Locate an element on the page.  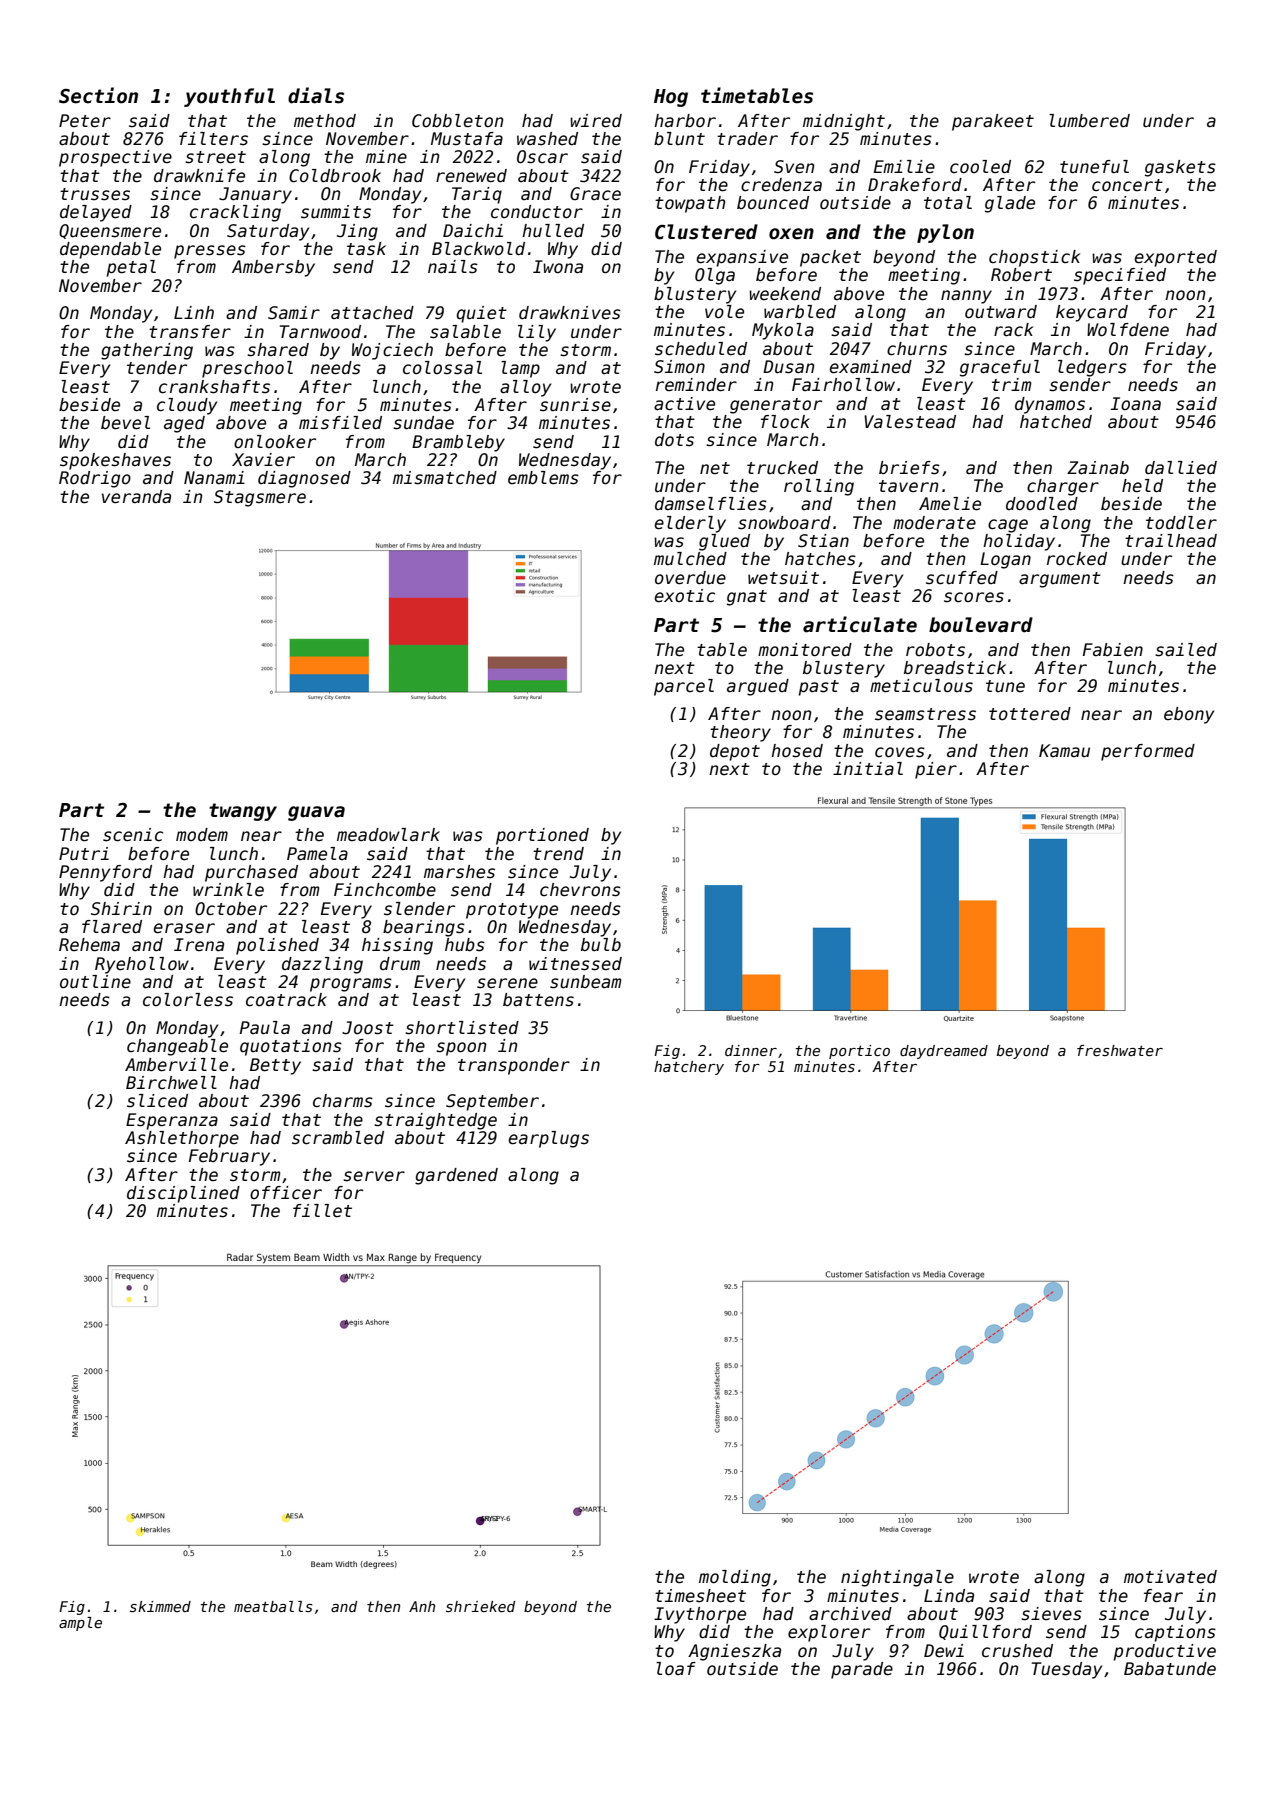
conductor is located at coordinates (537, 212).
